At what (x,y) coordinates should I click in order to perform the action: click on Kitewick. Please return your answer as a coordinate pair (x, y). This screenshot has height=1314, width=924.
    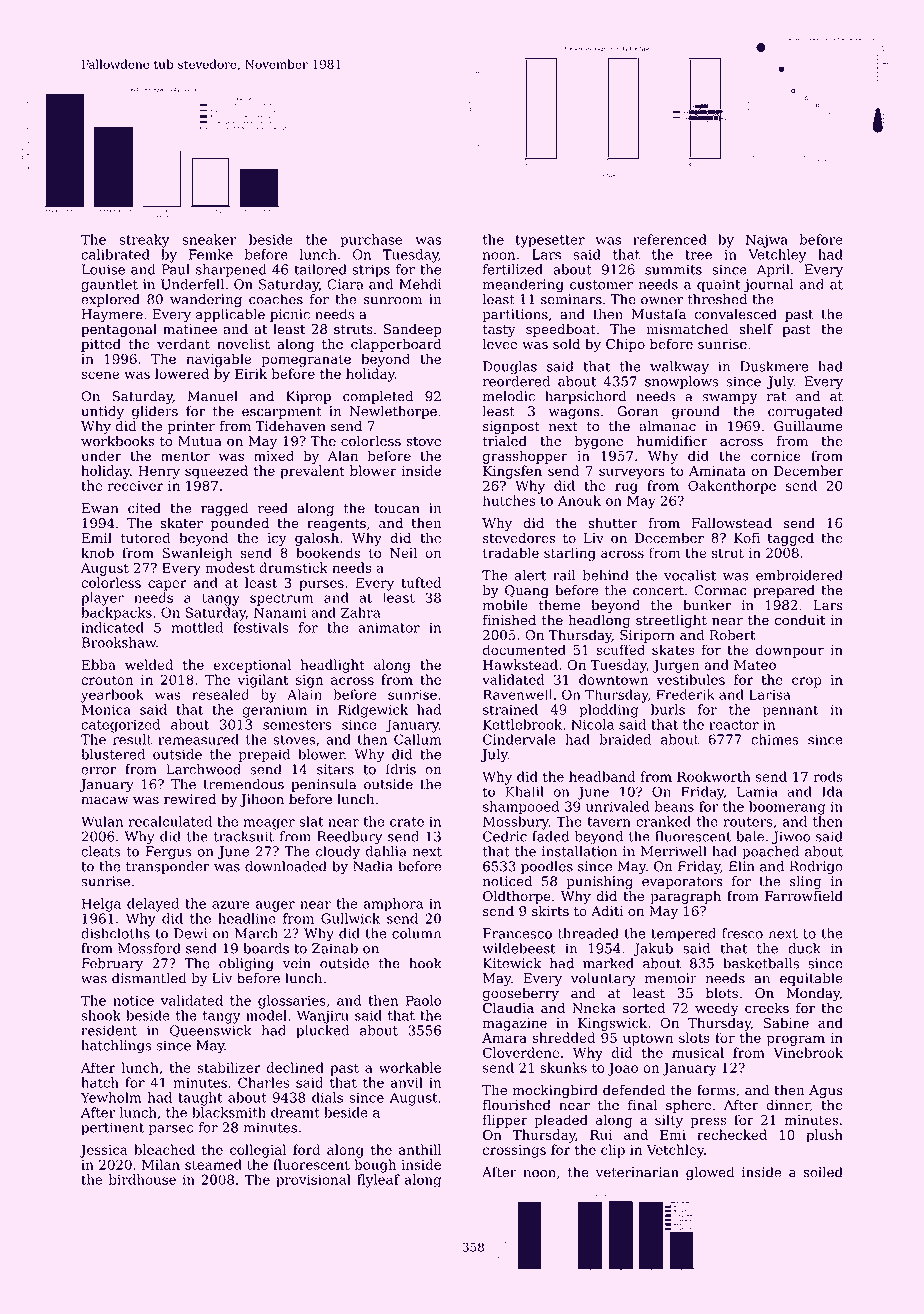
    Looking at the image, I should click on (512, 963).
